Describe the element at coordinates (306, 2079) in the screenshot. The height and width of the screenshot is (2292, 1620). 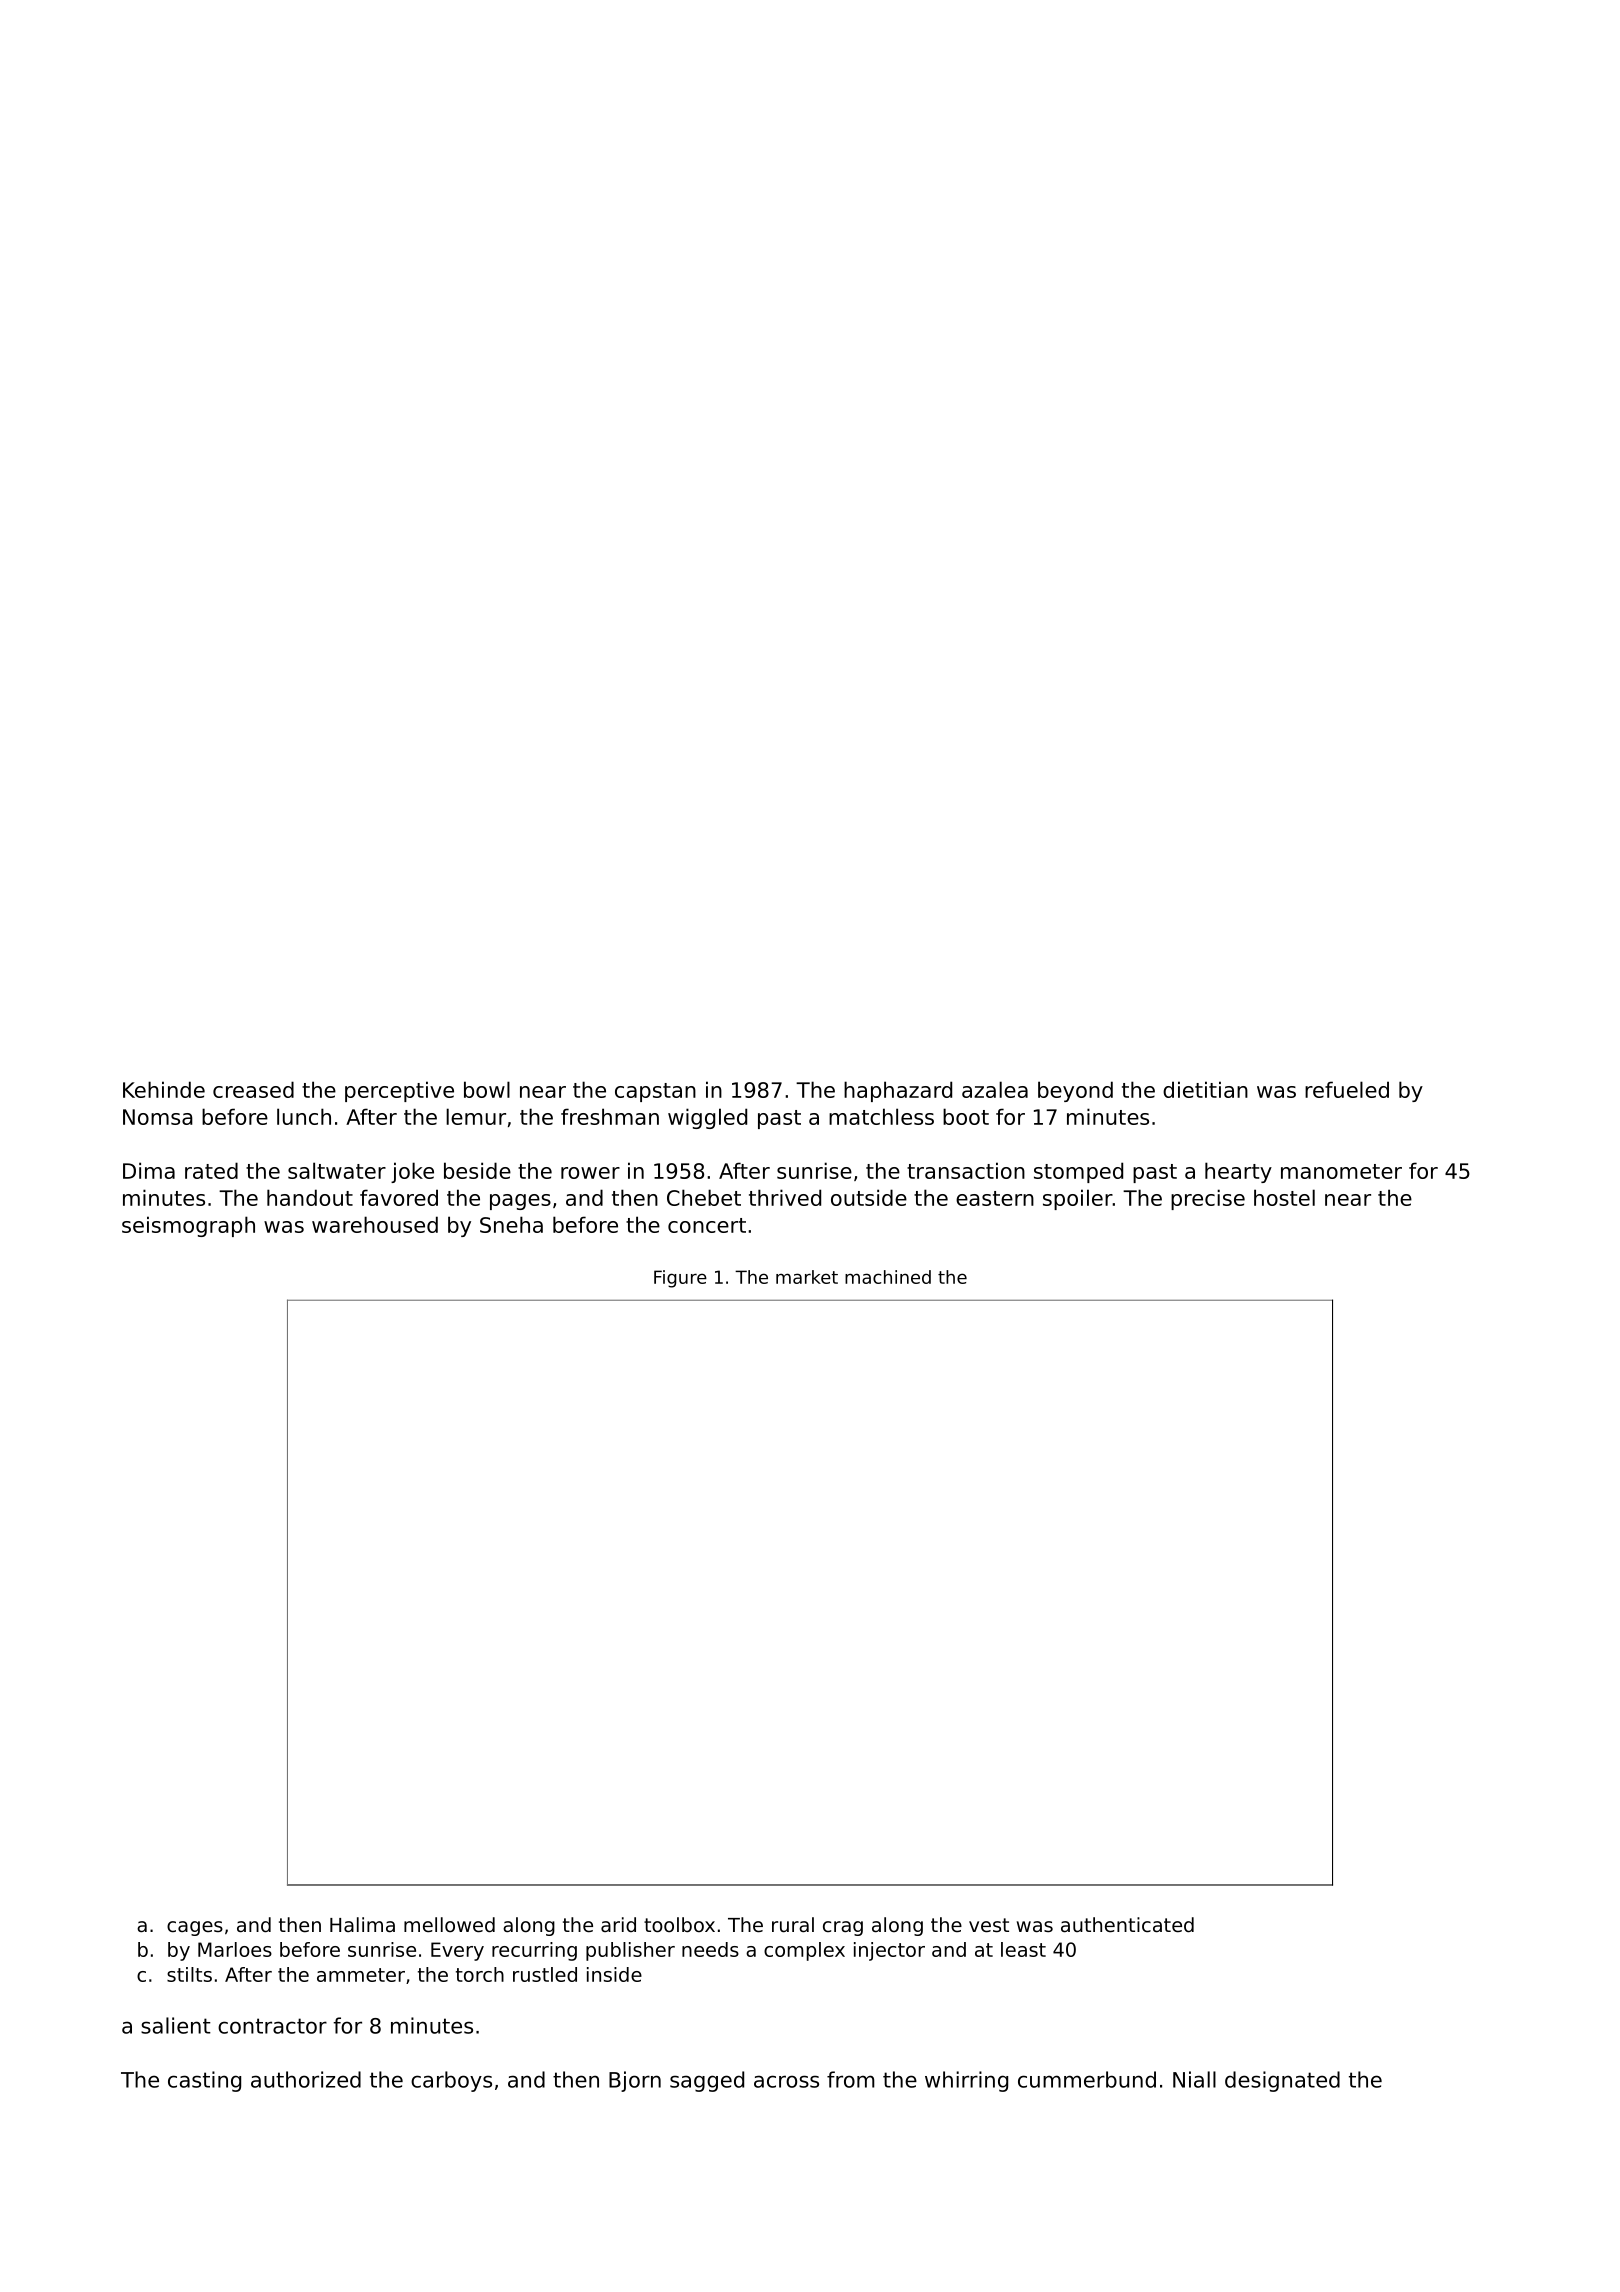
I see `authorized` at that location.
